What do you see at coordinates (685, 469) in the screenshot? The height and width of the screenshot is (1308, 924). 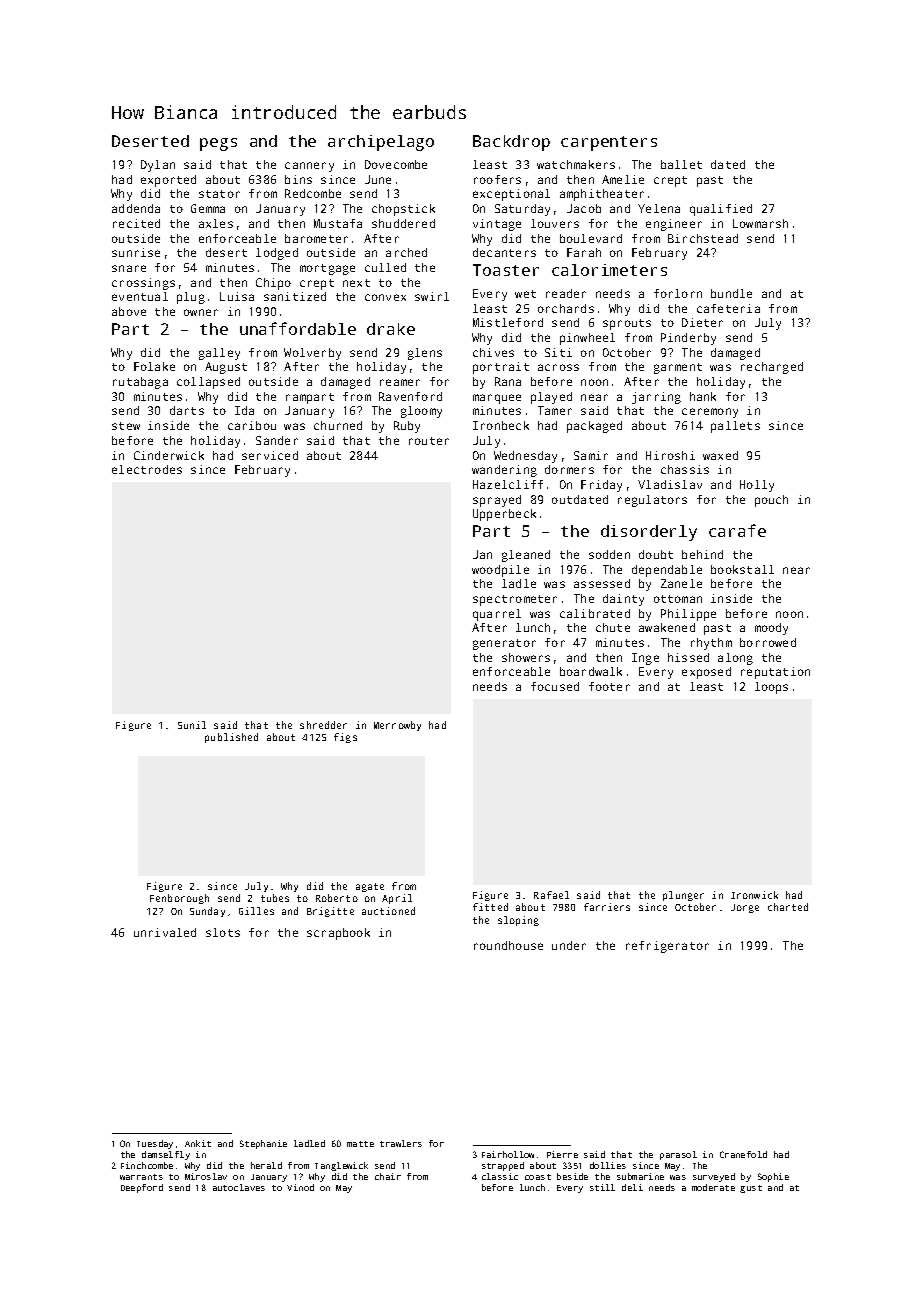 I see `chassis` at bounding box center [685, 469].
